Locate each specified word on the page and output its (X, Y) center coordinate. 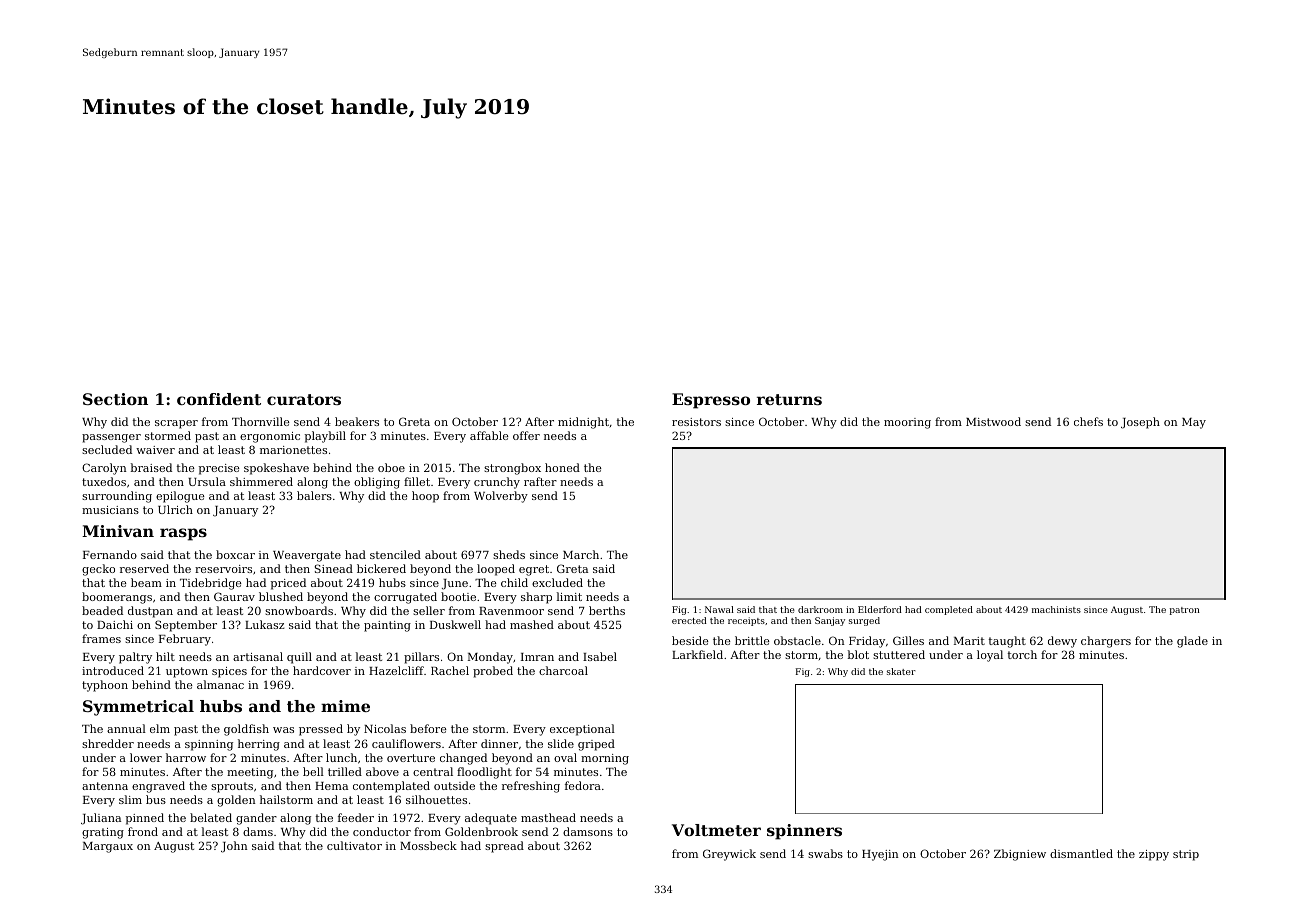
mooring (907, 423)
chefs (1088, 421)
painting (387, 626)
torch (1022, 654)
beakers (357, 421)
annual (126, 728)
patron (1185, 611)
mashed (532, 624)
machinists (1056, 609)
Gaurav (234, 596)
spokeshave (276, 469)
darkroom (820, 609)
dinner (499, 743)
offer (526, 435)
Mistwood (993, 421)
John (234, 847)
